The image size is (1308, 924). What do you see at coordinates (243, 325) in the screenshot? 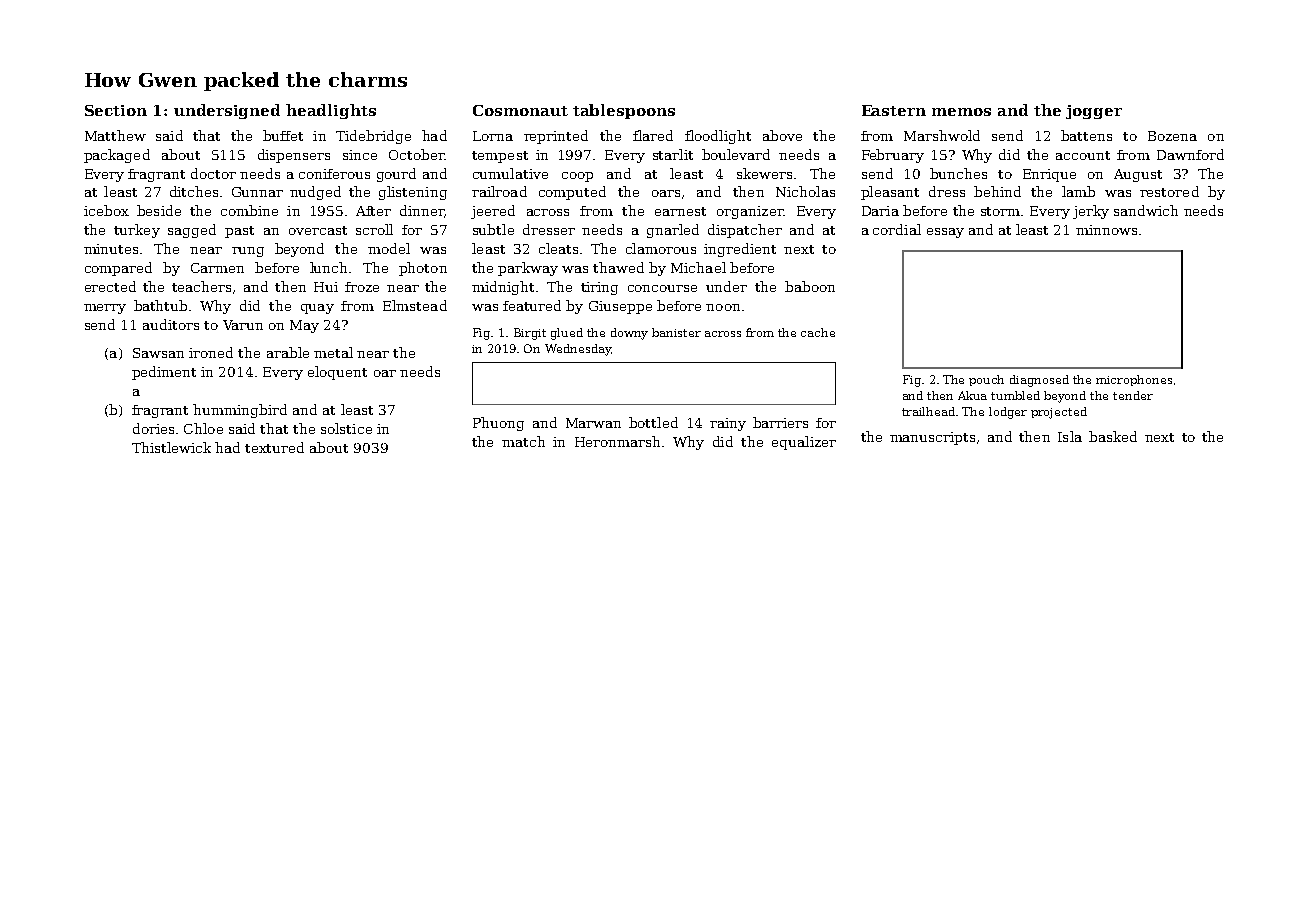
I see `Varun` at bounding box center [243, 325].
